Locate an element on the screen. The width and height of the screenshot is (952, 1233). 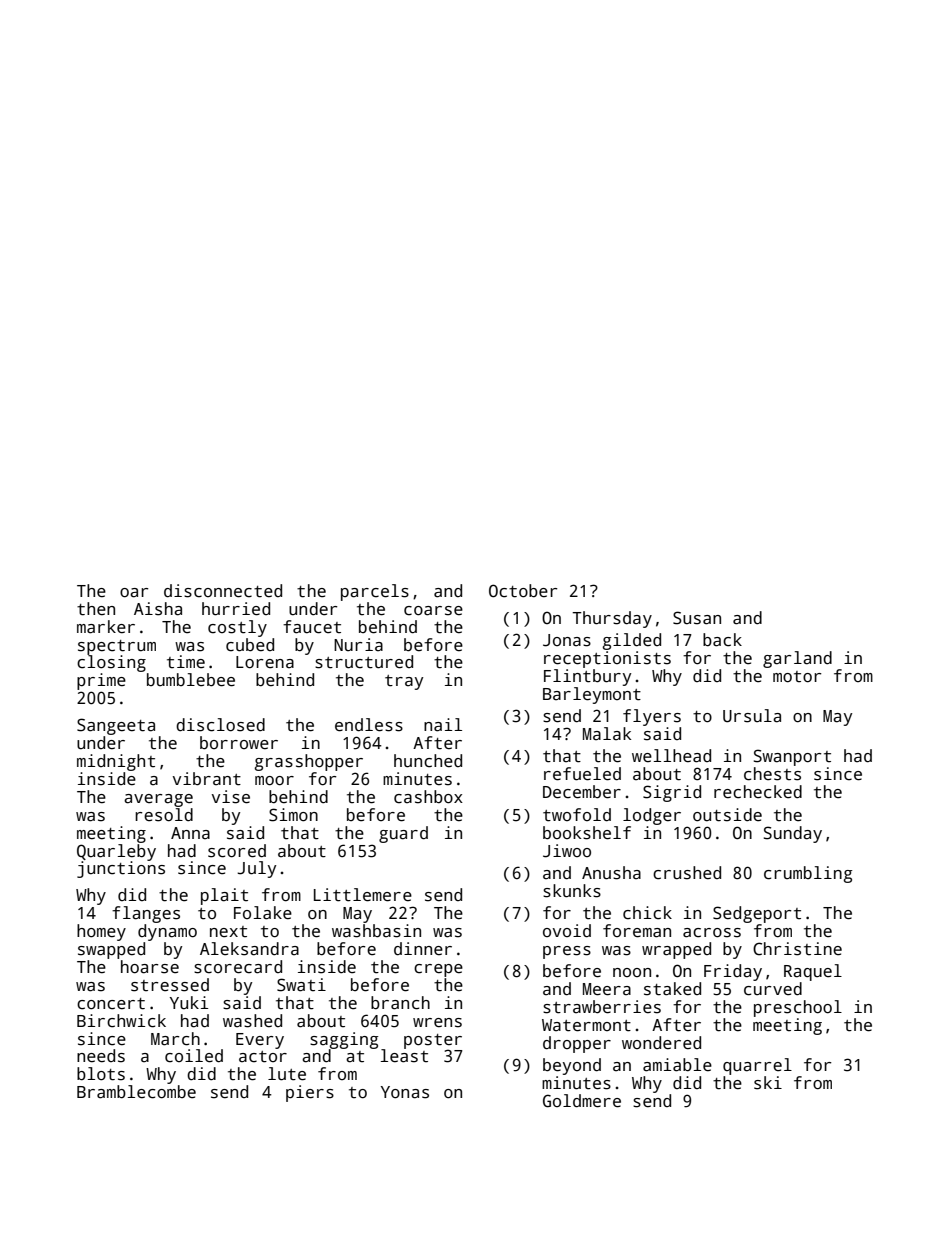
Yonas is located at coordinates (405, 1092).
